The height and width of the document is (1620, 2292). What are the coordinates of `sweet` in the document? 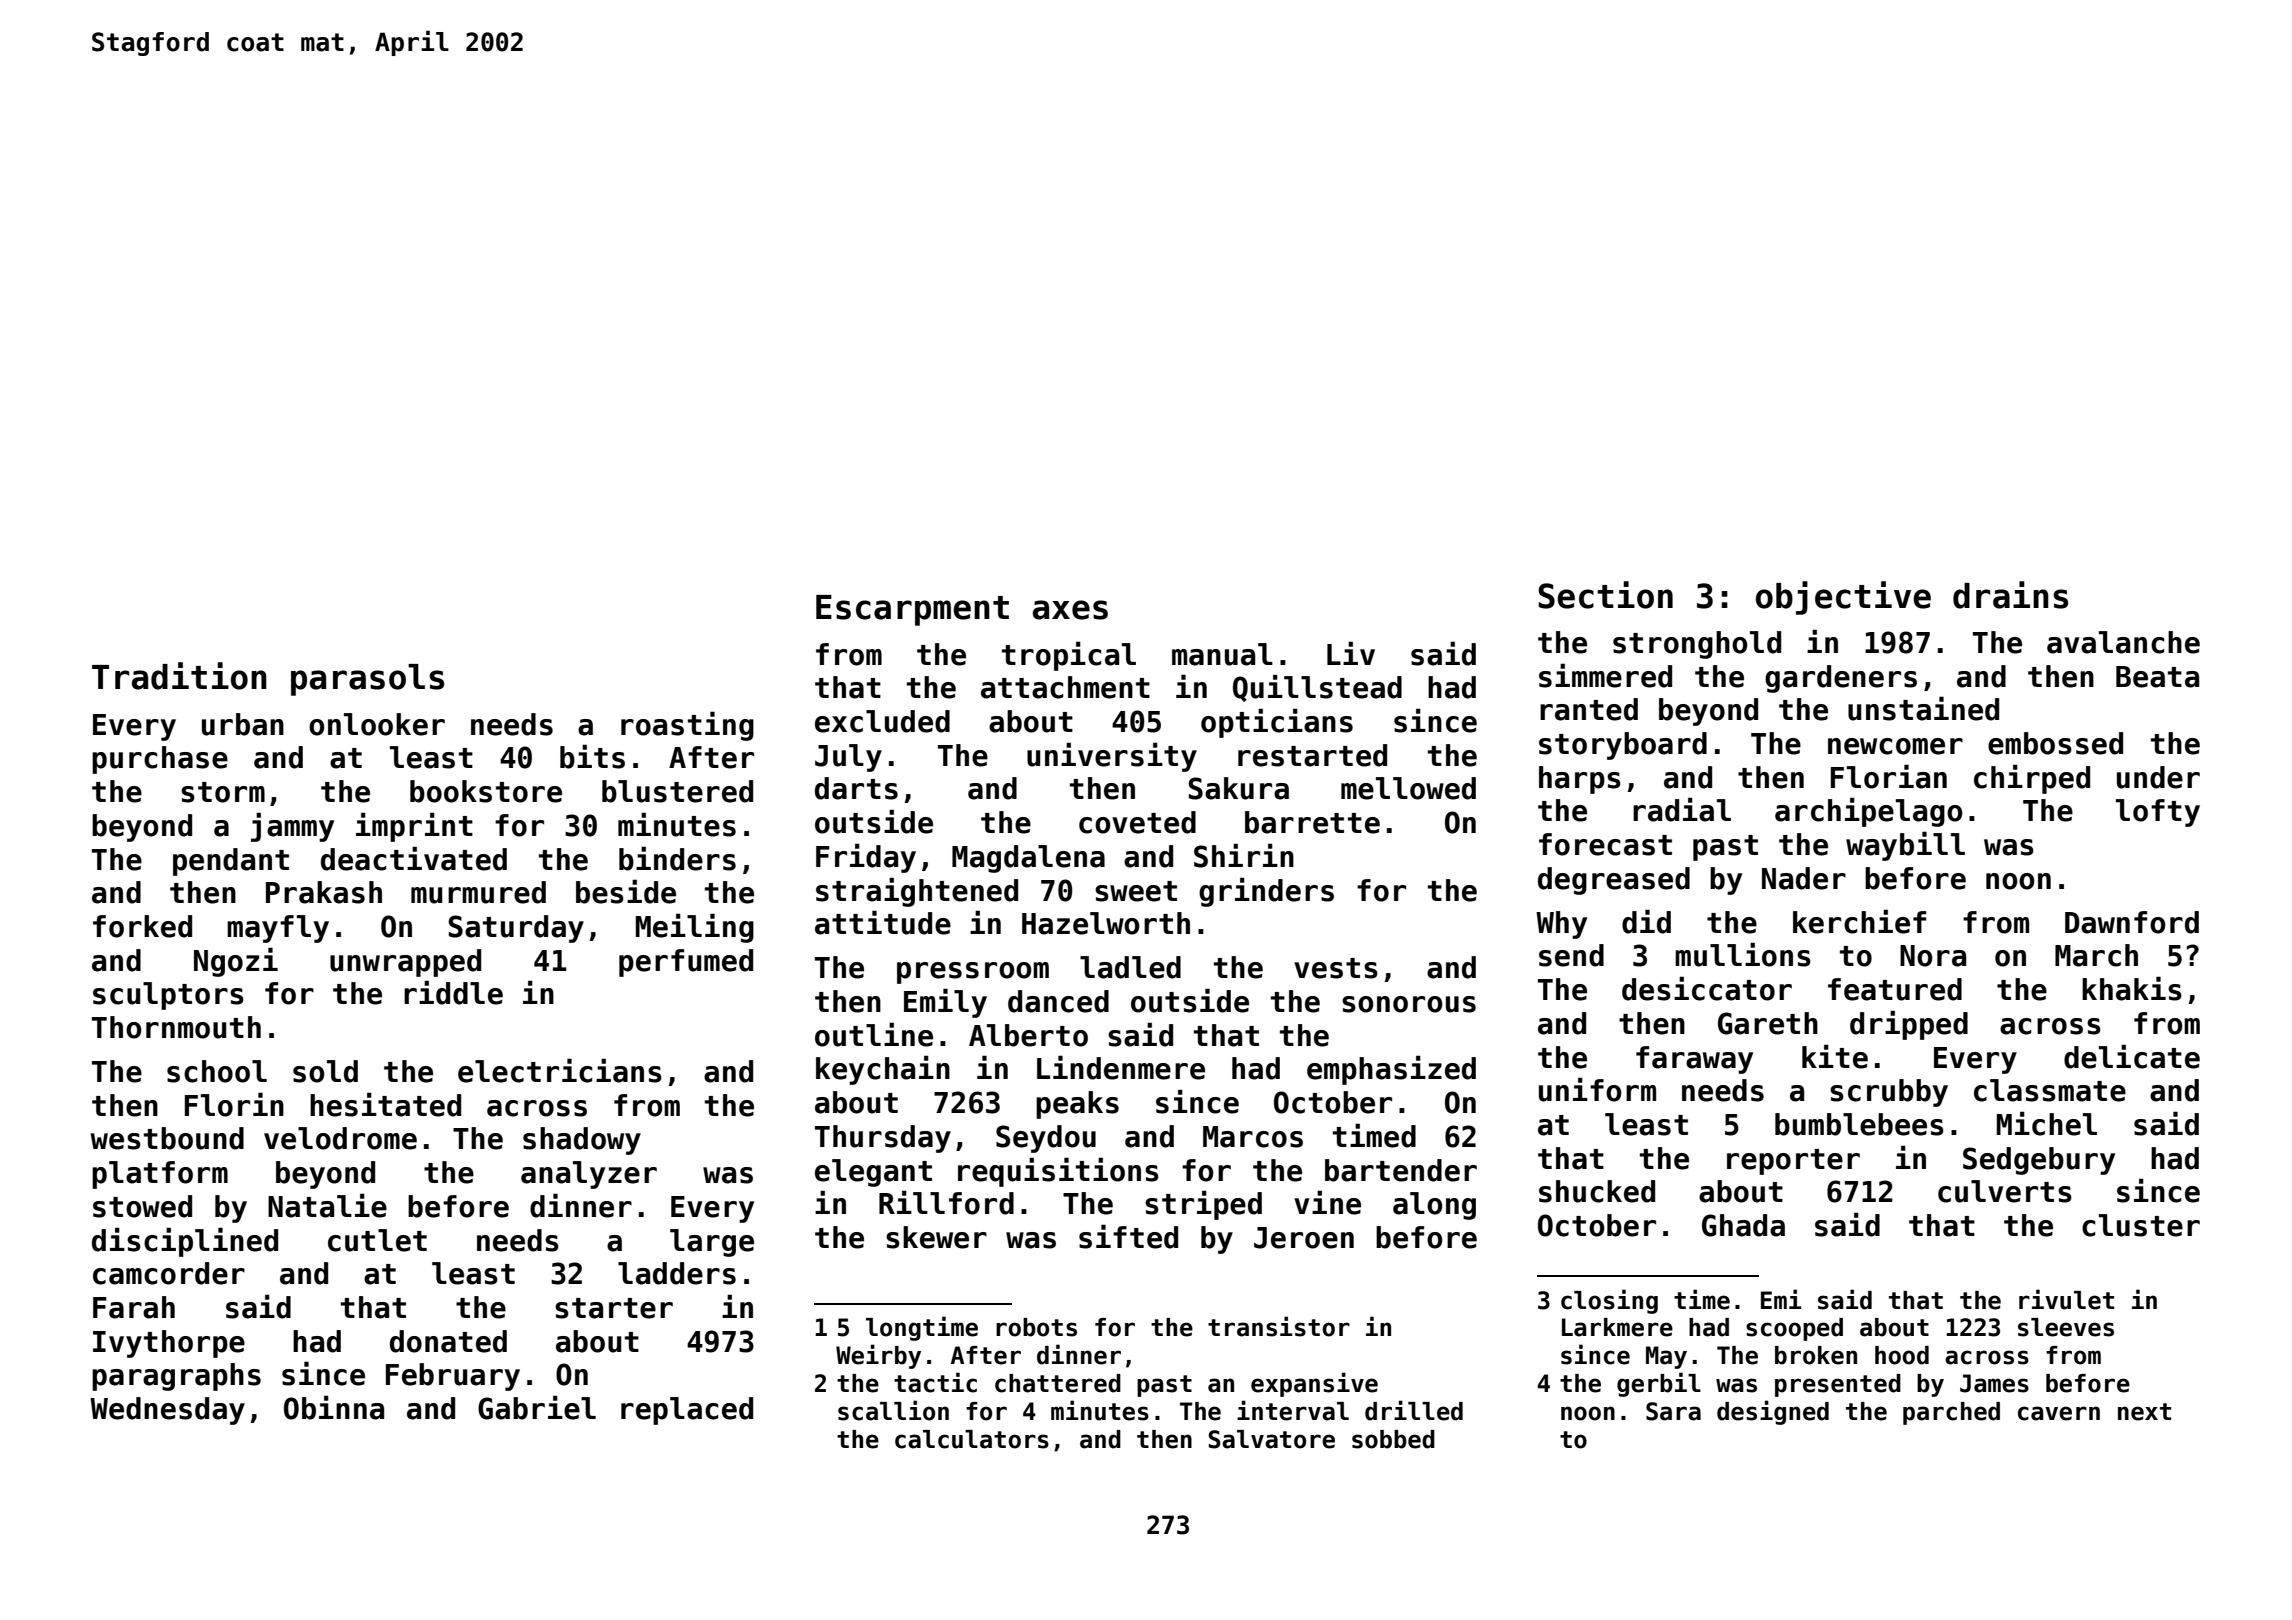 It's located at (1136, 891).
